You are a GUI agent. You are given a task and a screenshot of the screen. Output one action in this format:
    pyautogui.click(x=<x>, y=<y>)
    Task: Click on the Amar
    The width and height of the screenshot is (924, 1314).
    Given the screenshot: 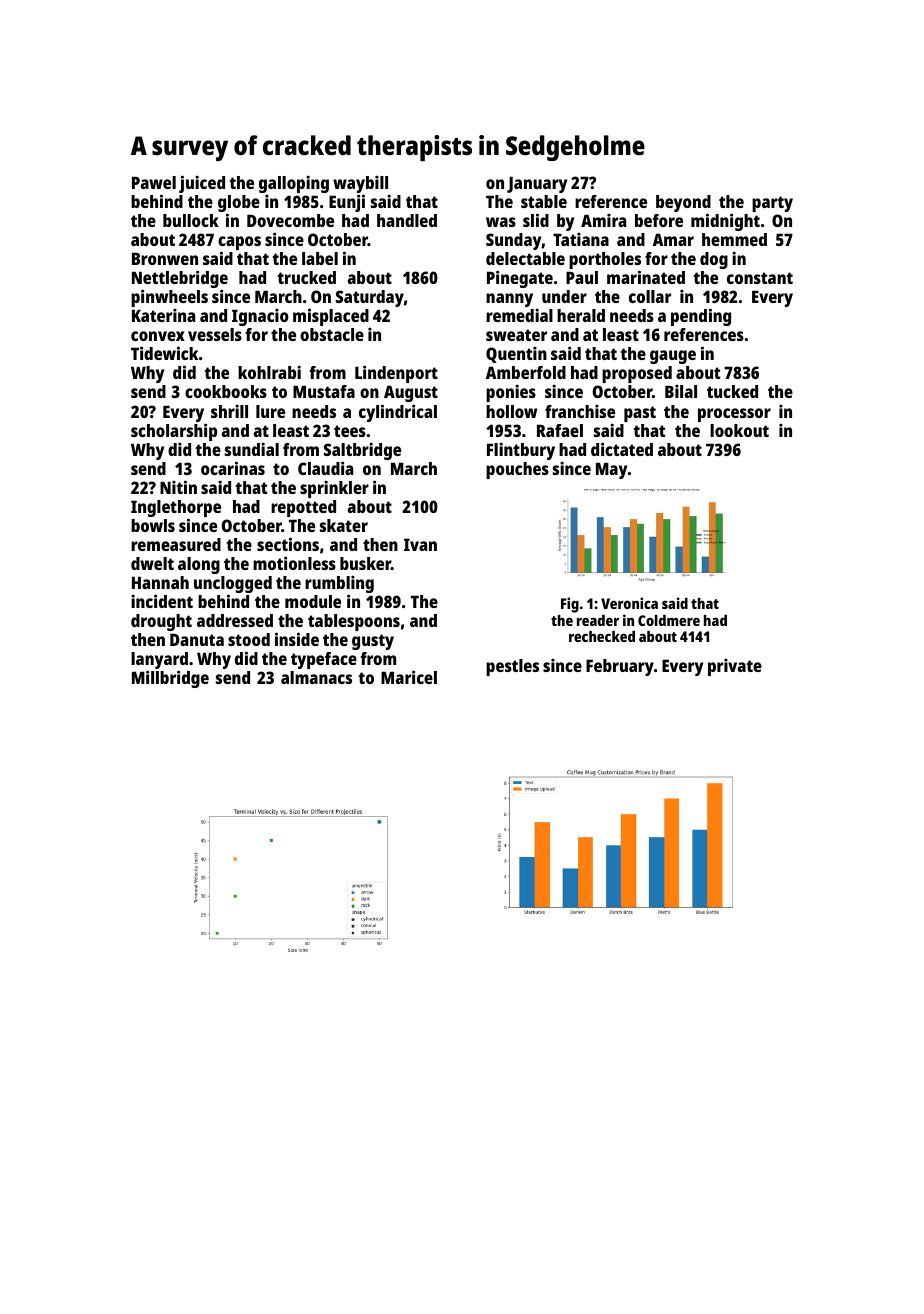 What is the action you would take?
    pyautogui.click(x=673, y=239)
